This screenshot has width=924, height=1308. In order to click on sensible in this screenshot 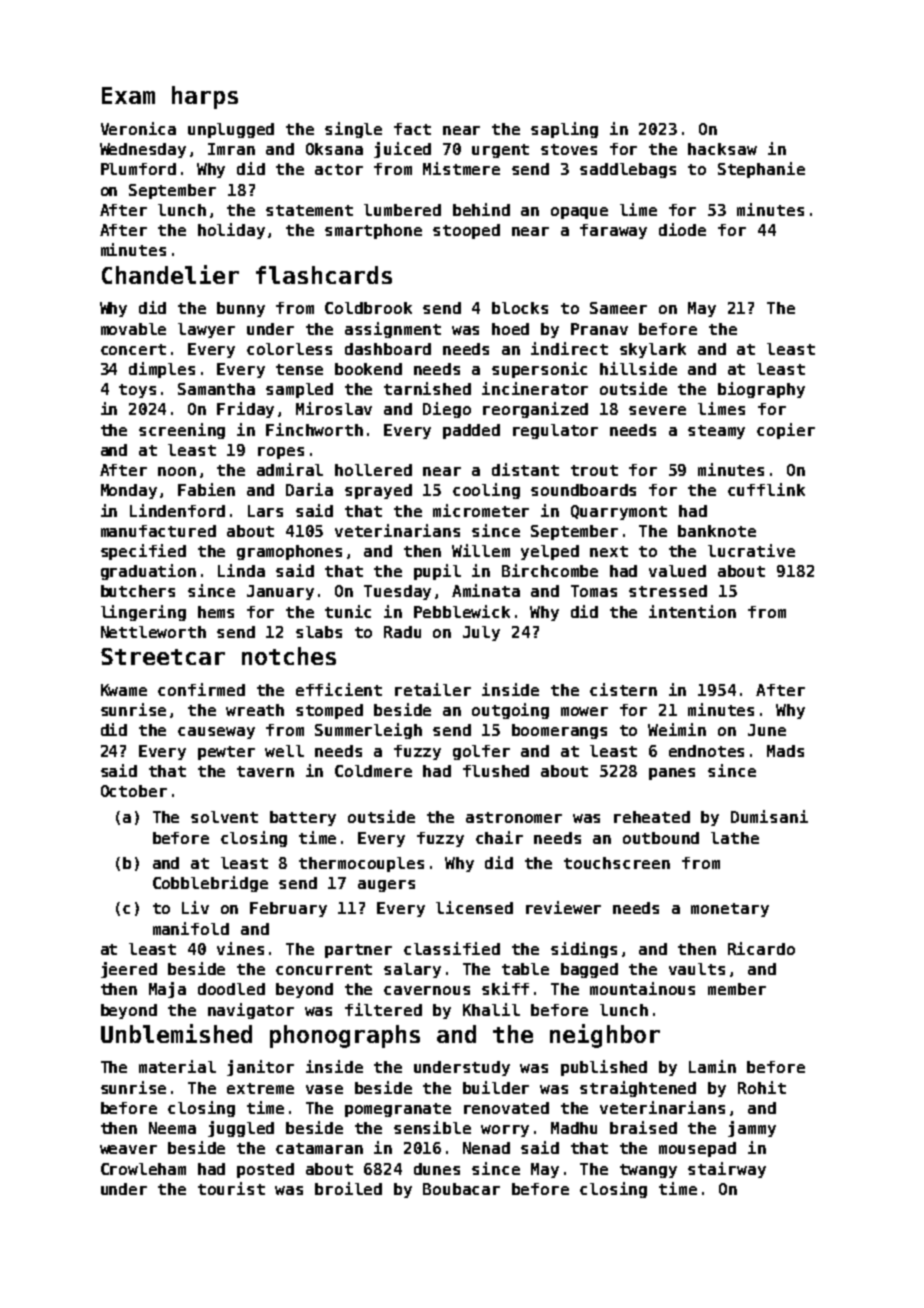, I will do `click(432, 1127)`.
